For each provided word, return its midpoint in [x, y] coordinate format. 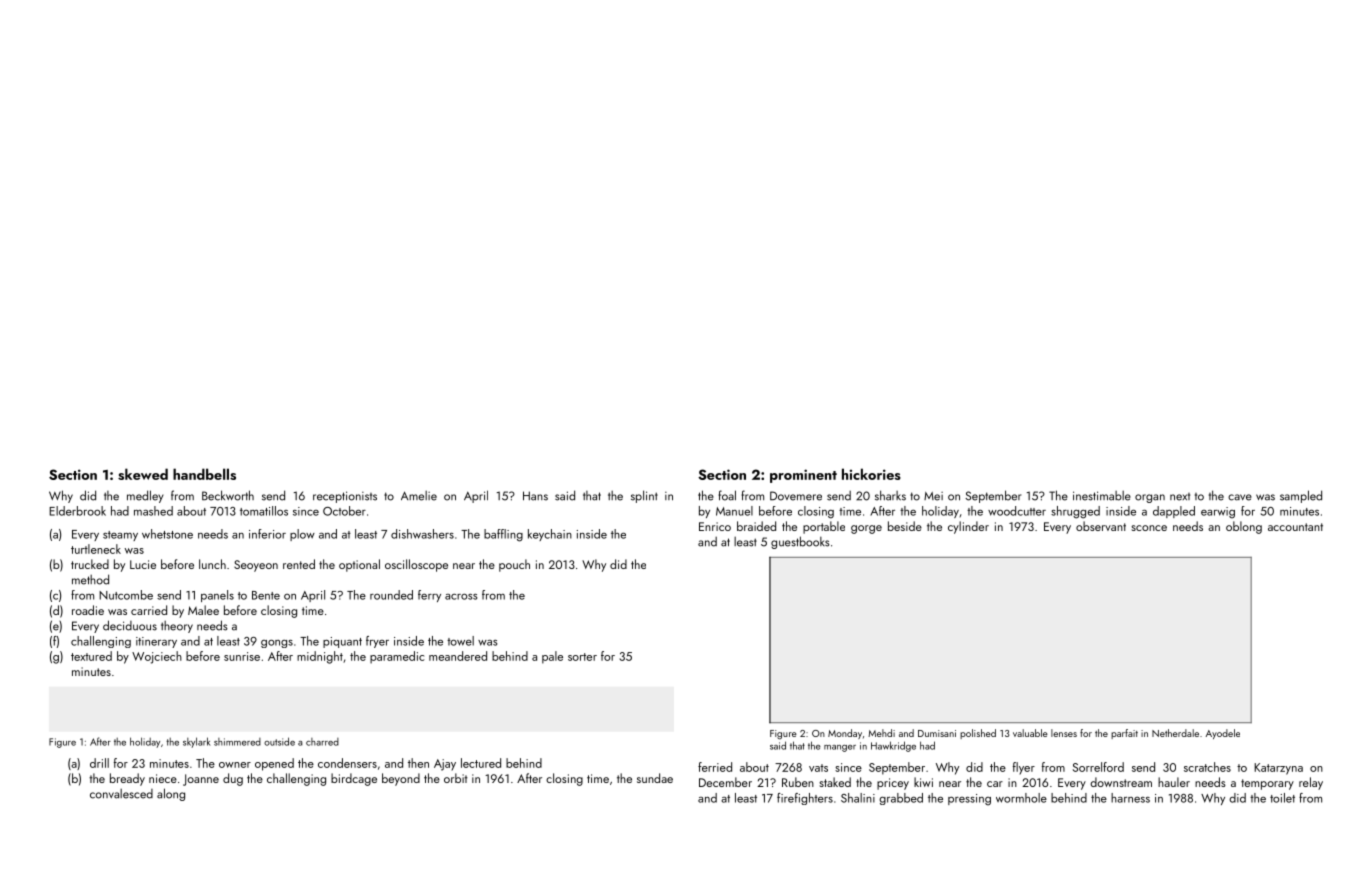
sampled [1301, 496]
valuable [1030, 733]
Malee [203, 610]
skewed [143, 474]
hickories [871, 474]
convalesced [121, 794]
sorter [582, 657]
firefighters [805, 799]
